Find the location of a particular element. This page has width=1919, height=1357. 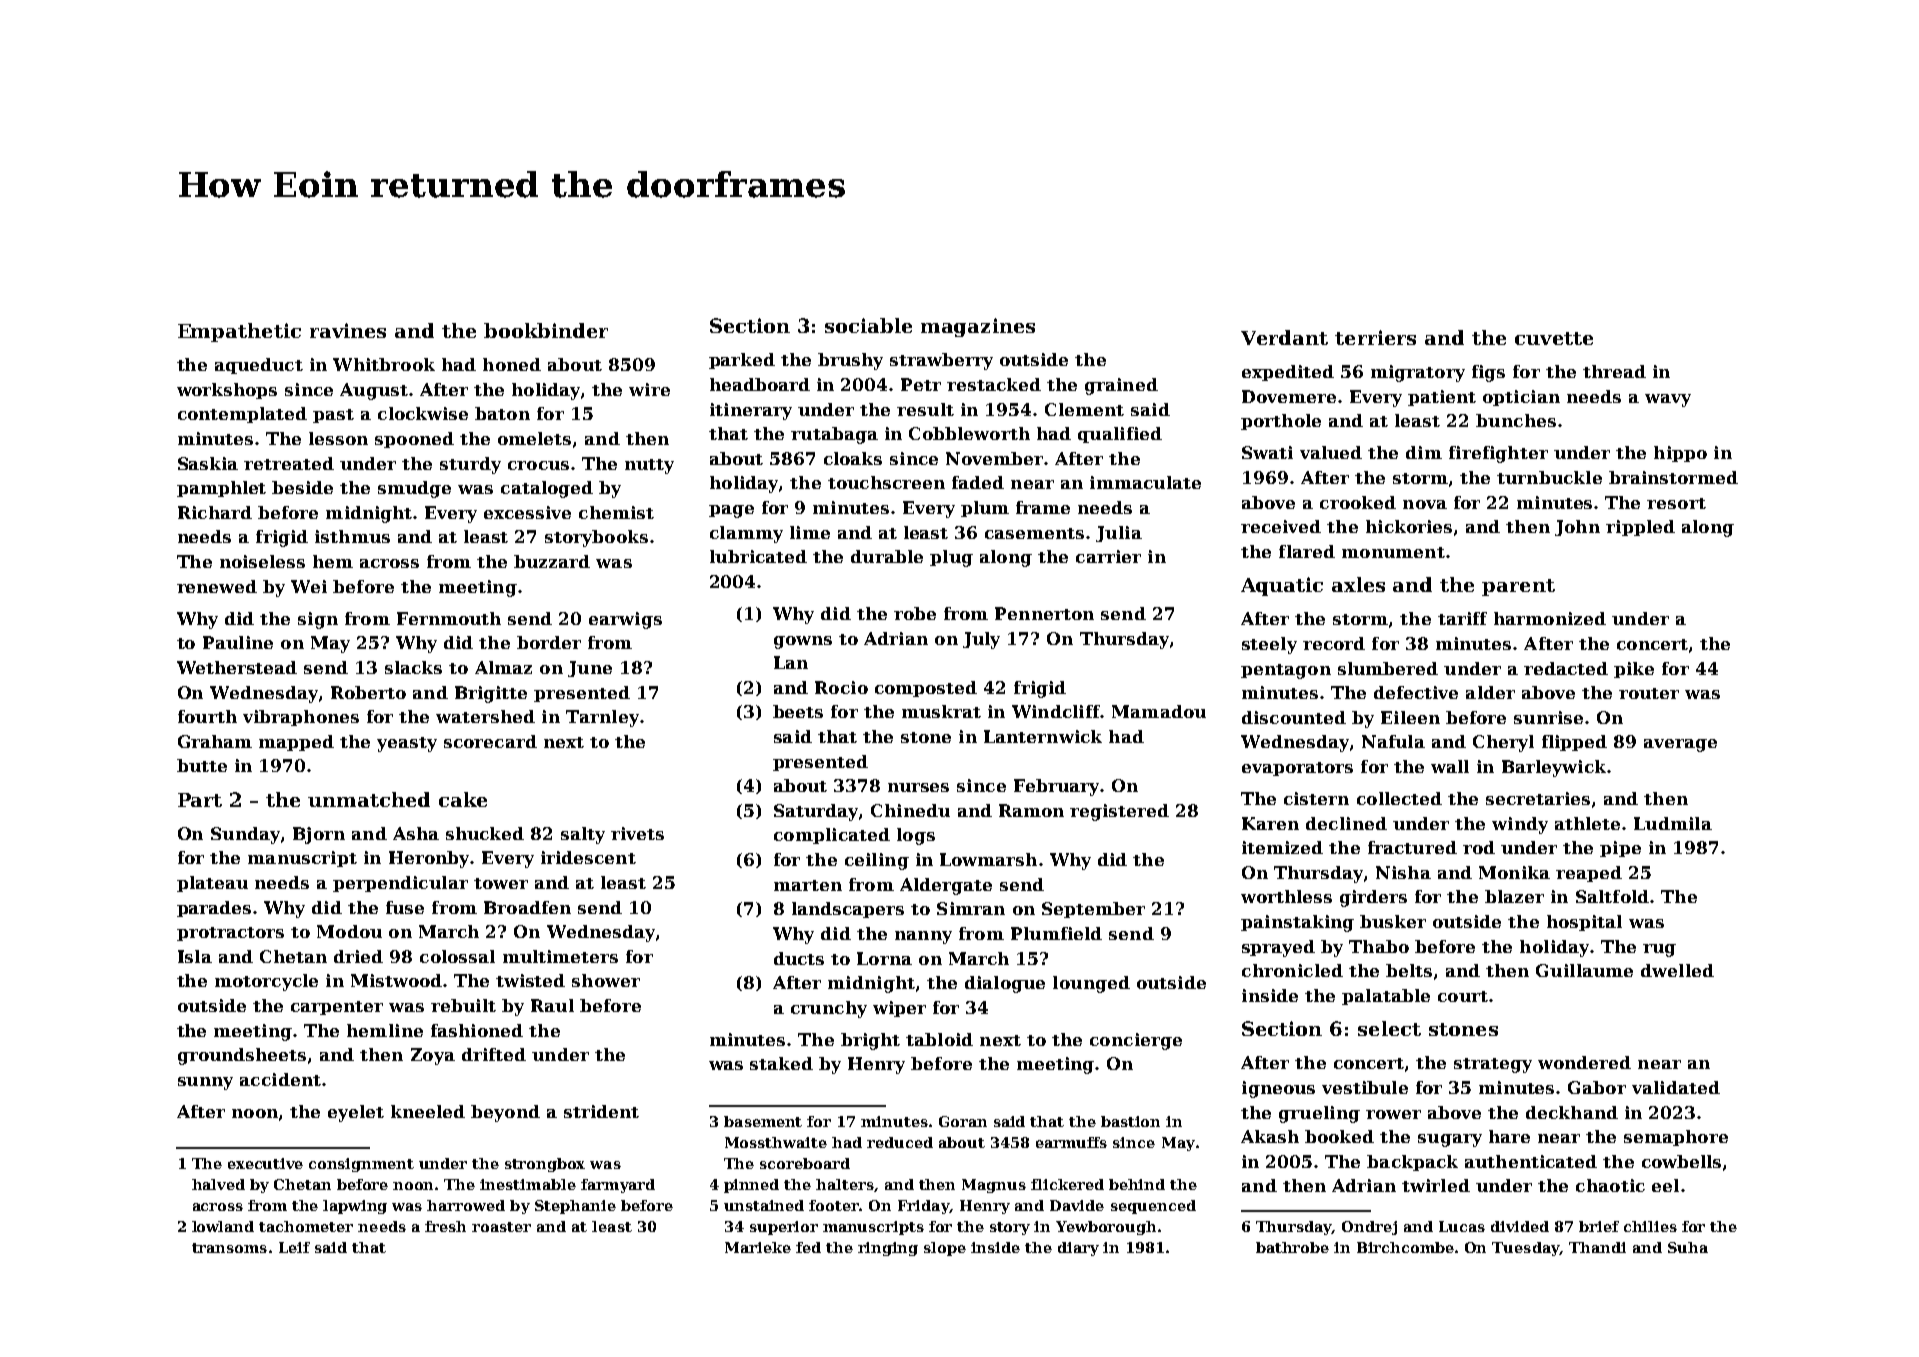

validated is located at coordinates (1676, 1087).
